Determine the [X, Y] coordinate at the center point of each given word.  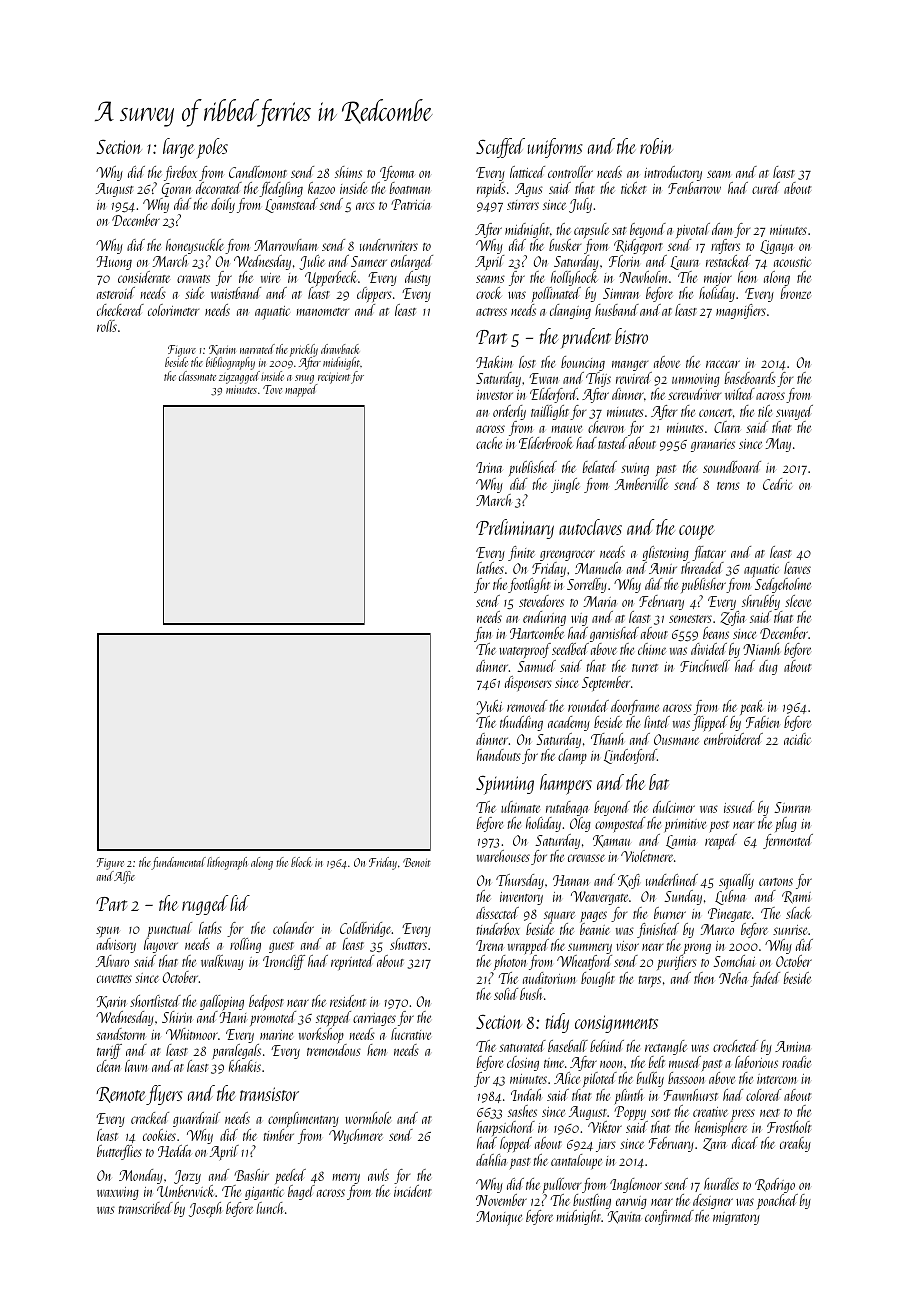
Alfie [124, 877]
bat [659, 782]
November [501, 1200]
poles [212, 148]
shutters [408, 944]
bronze [796, 293]
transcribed [145, 1208]
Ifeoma [397, 173]
